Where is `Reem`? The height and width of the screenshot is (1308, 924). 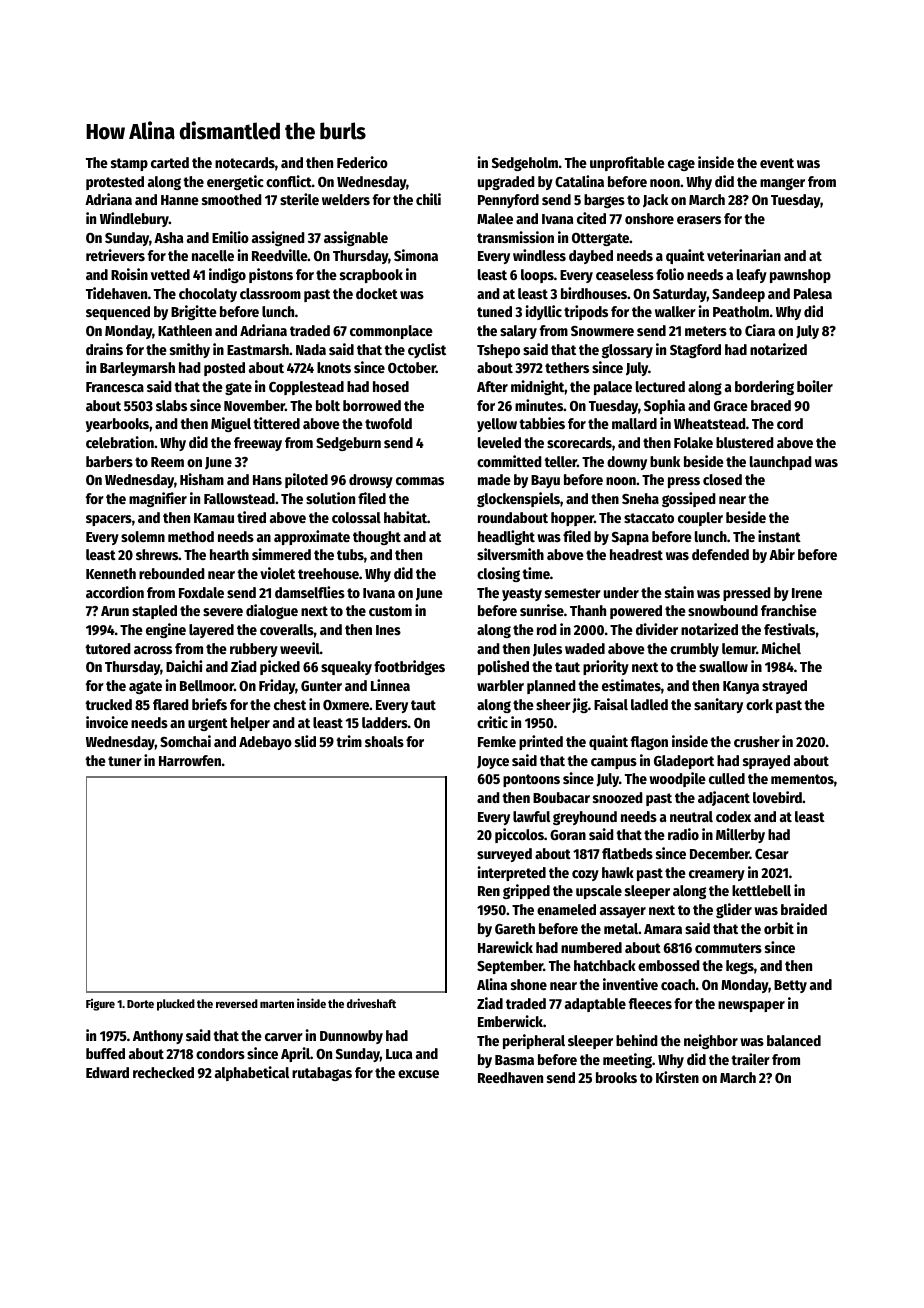 Reem is located at coordinates (167, 462).
